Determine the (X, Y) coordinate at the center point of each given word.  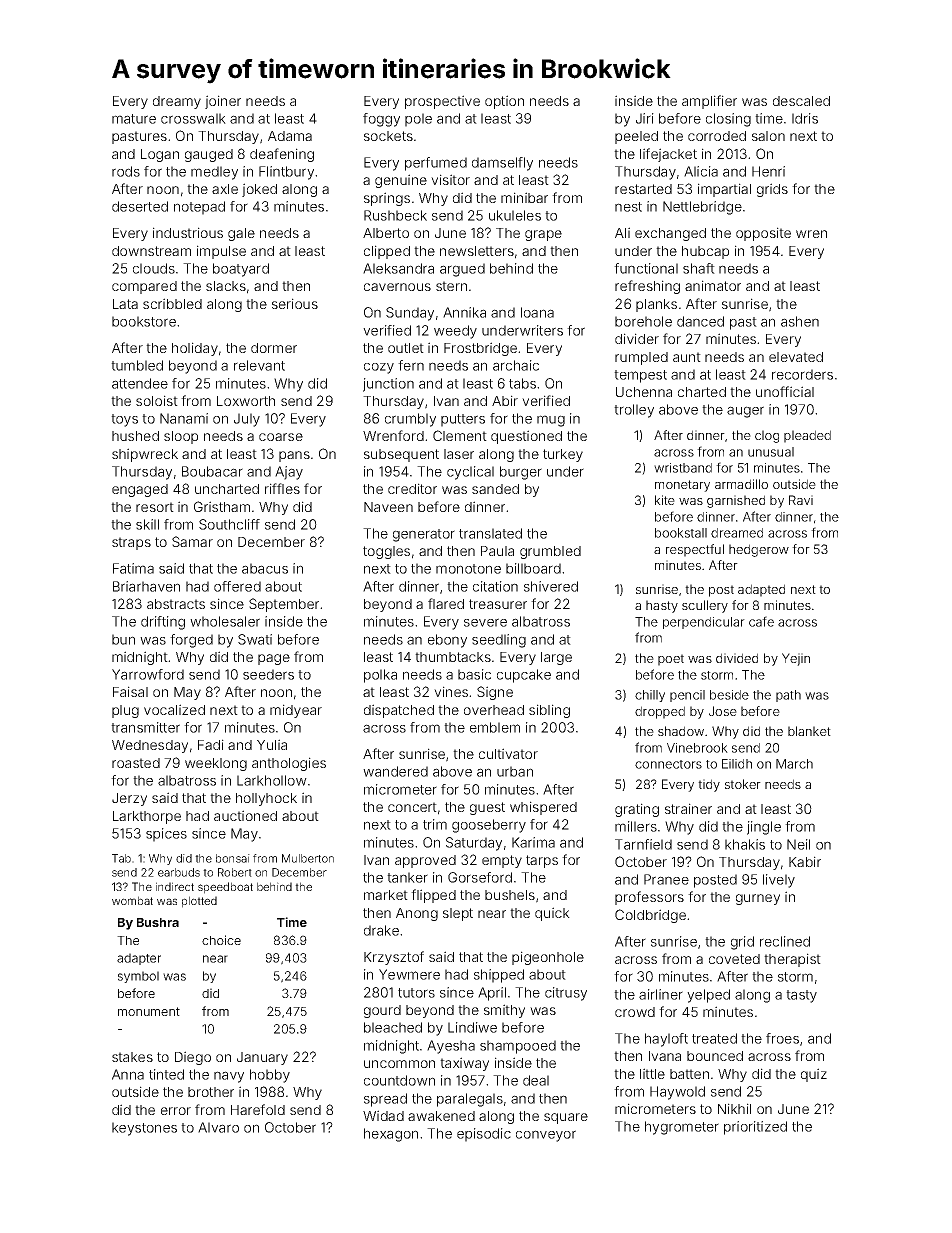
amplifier (709, 102)
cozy (379, 368)
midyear (296, 711)
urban (515, 771)
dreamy (177, 102)
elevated (796, 357)
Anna (128, 1074)
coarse (281, 437)
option (504, 102)
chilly (650, 696)
